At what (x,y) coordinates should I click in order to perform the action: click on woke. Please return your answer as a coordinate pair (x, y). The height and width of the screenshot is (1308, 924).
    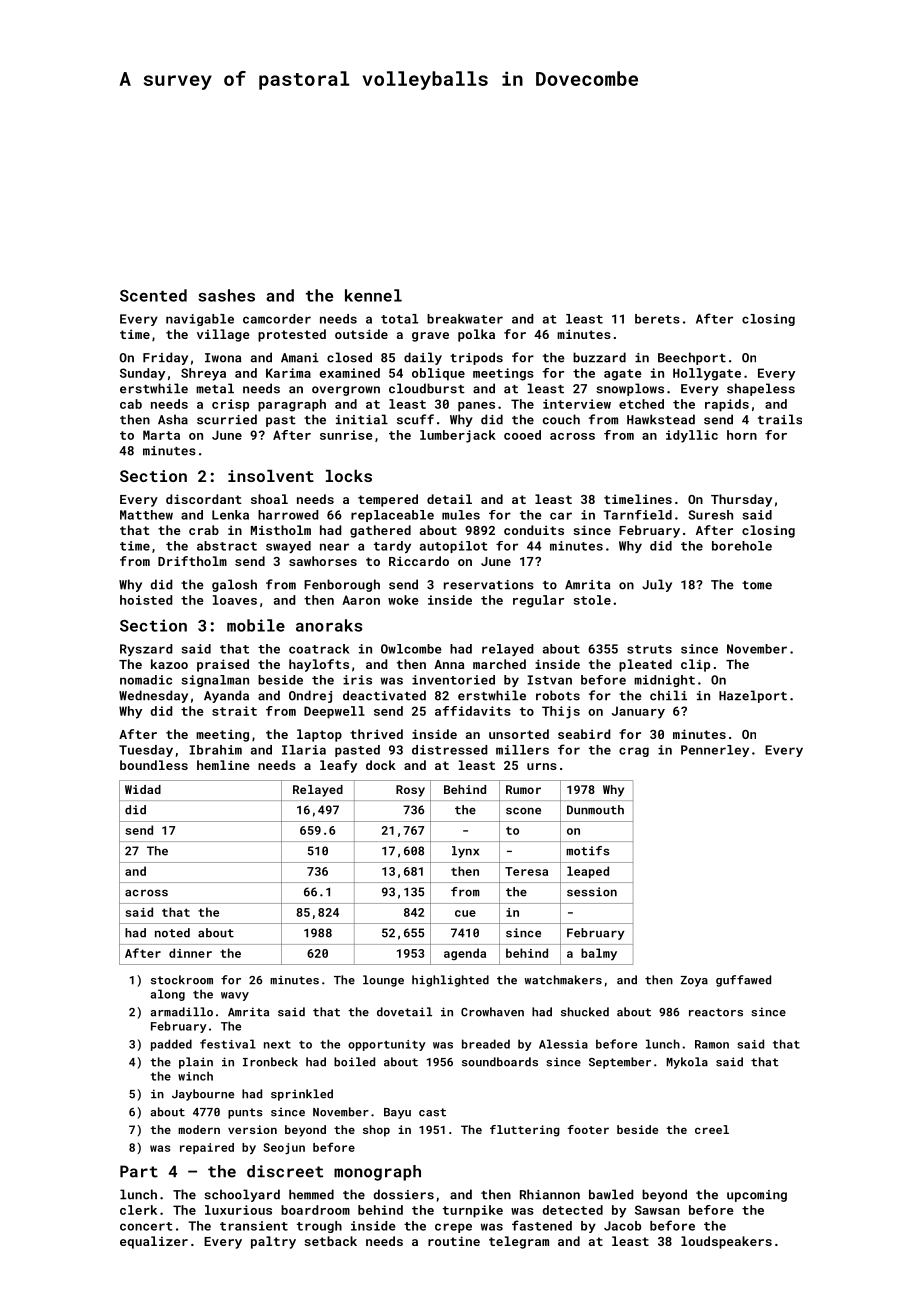
    Looking at the image, I should click on (403, 600).
